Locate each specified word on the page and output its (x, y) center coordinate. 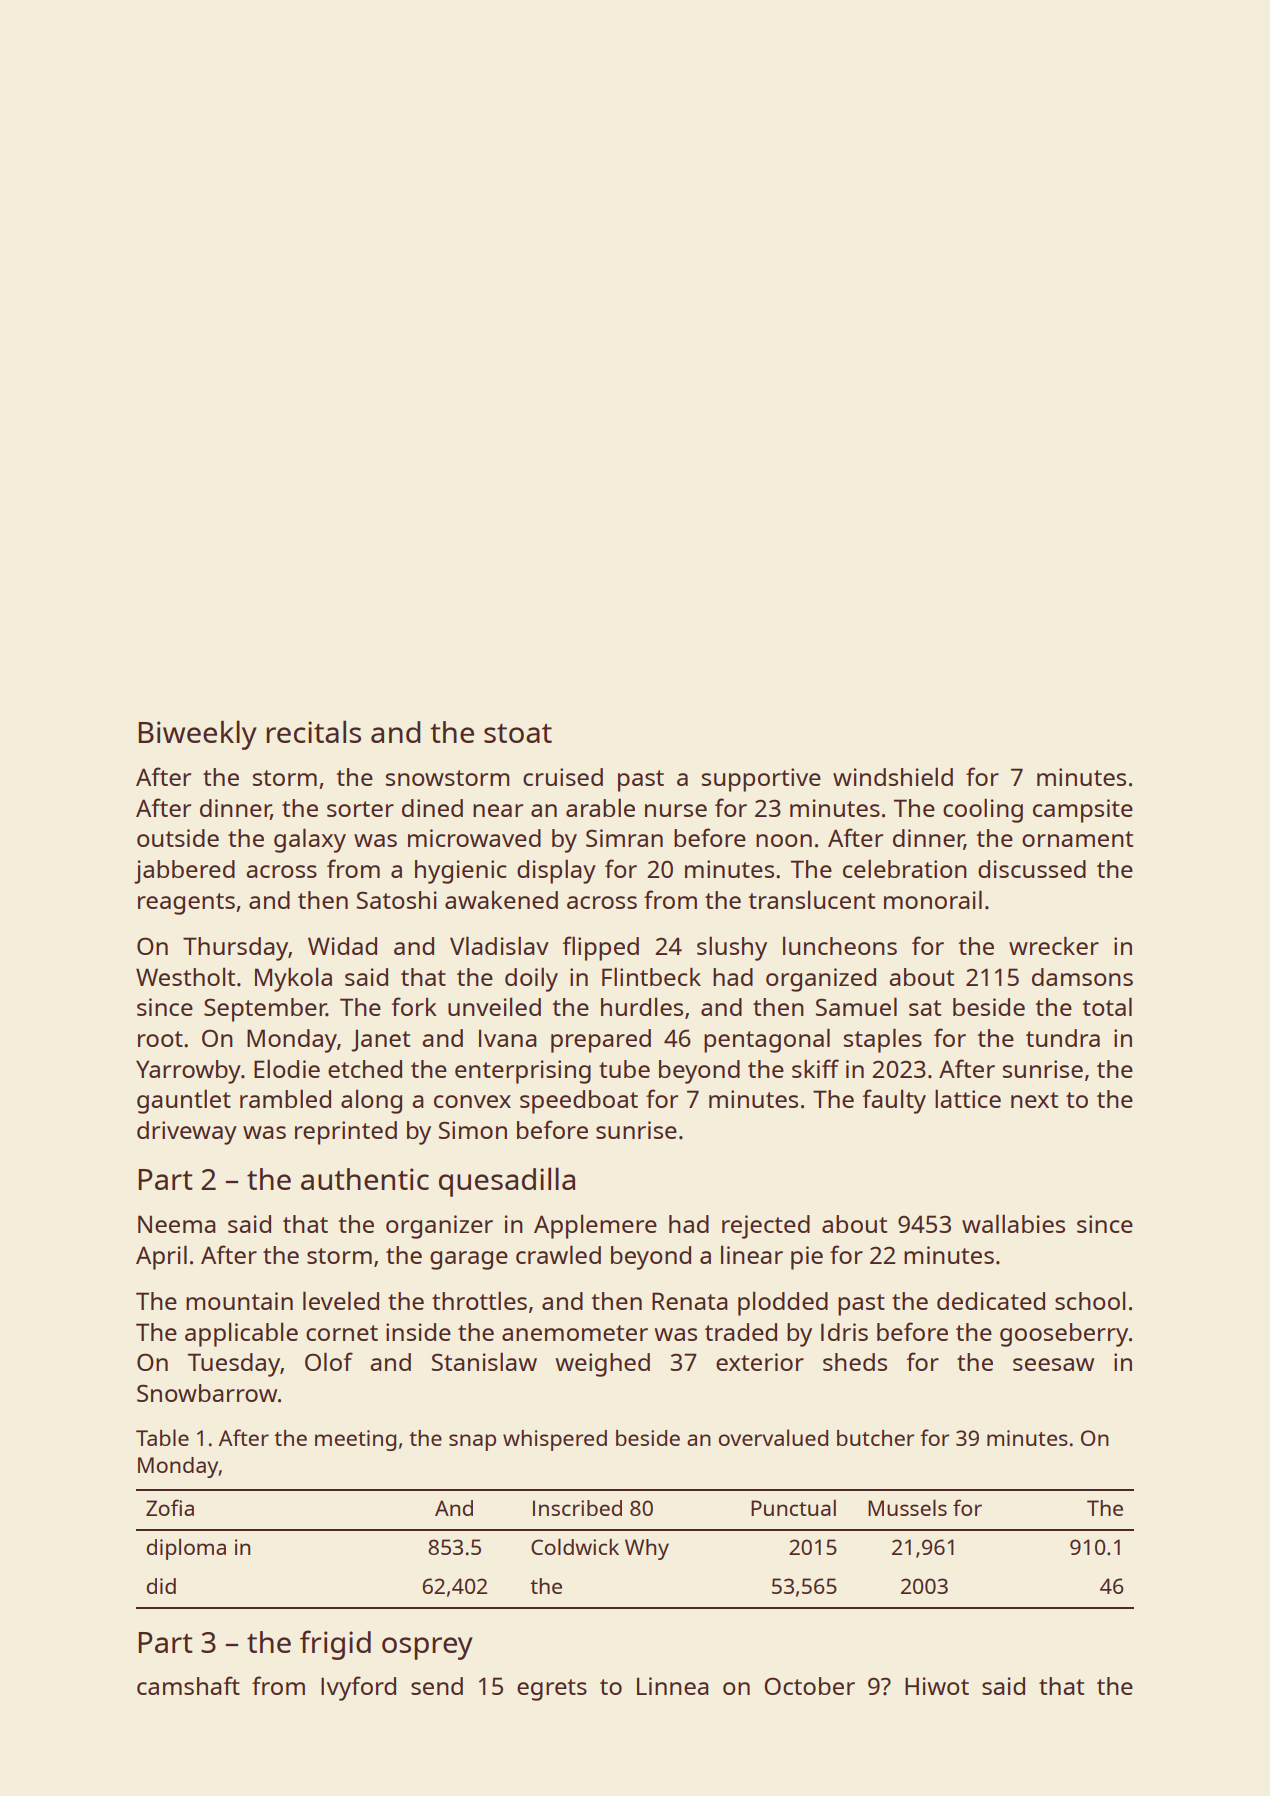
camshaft (188, 1685)
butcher (875, 1438)
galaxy (310, 840)
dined (432, 808)
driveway (187, 1133)
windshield (893, 776)
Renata (690, 1301)
